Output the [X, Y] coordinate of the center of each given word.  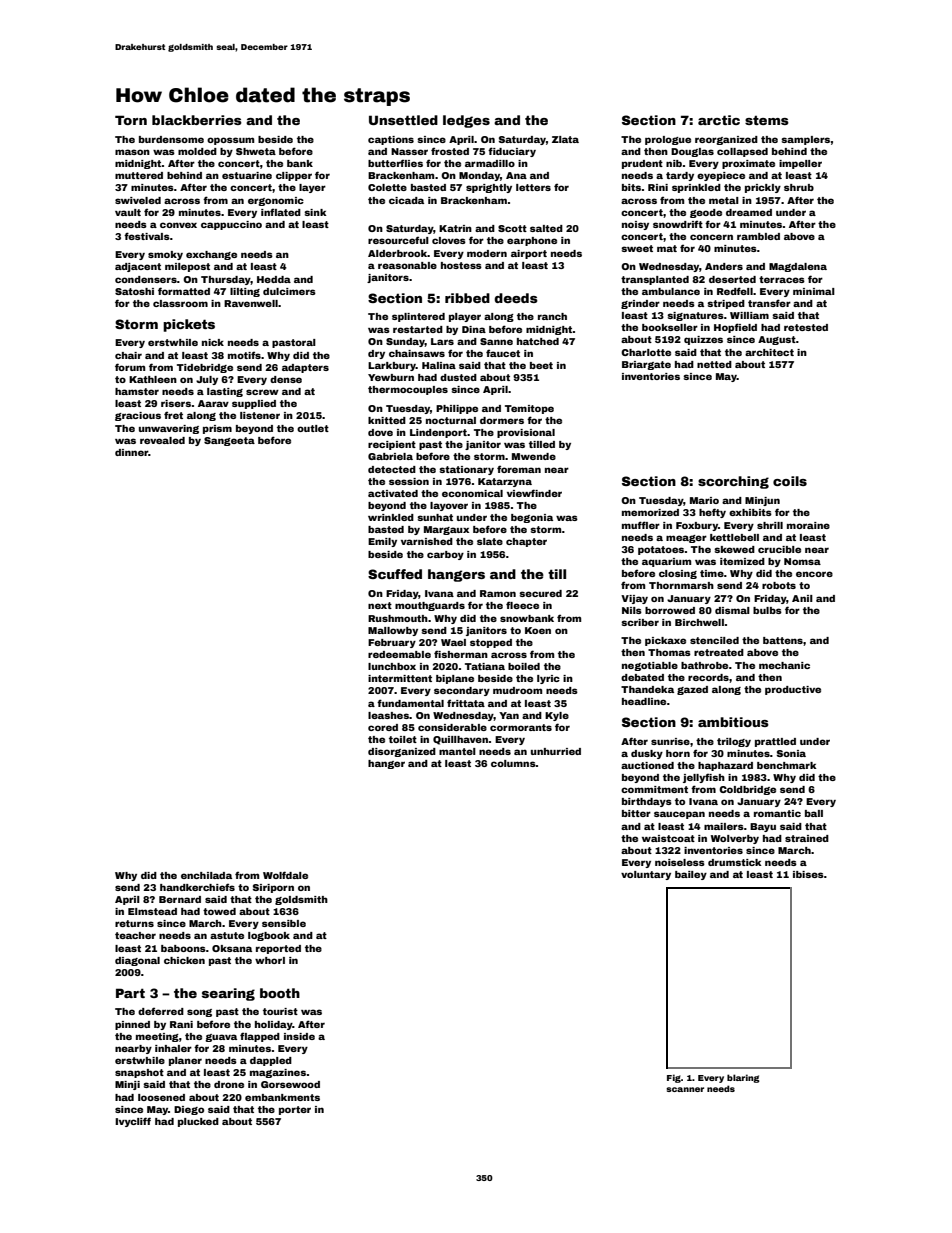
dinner [131, 452]
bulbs [767, 610]
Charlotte [646, 352]
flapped [260, 1037]
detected [392, 469]
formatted [184, 291]
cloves [449, 240]
